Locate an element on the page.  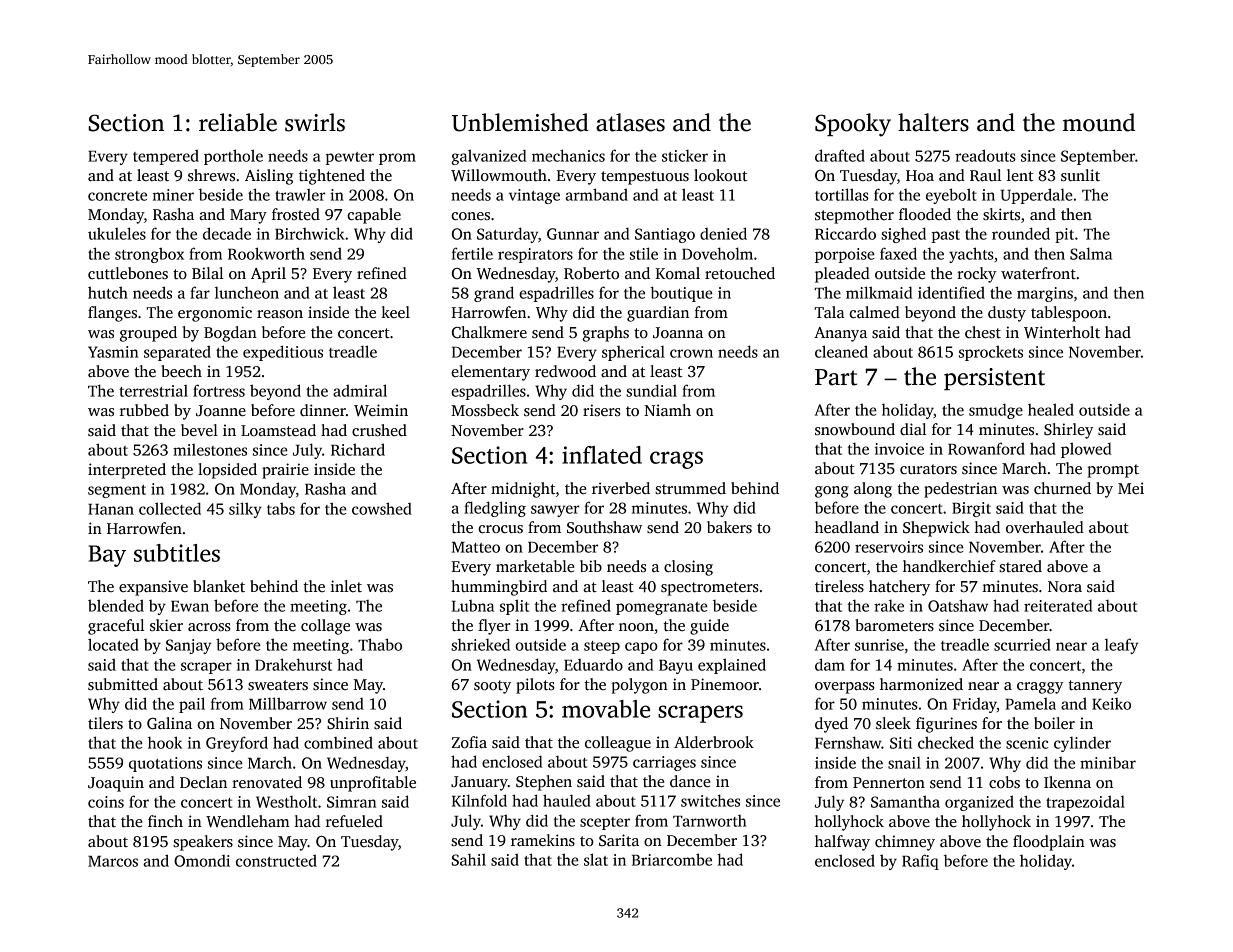
coins is located at coordinates (106, 802).
